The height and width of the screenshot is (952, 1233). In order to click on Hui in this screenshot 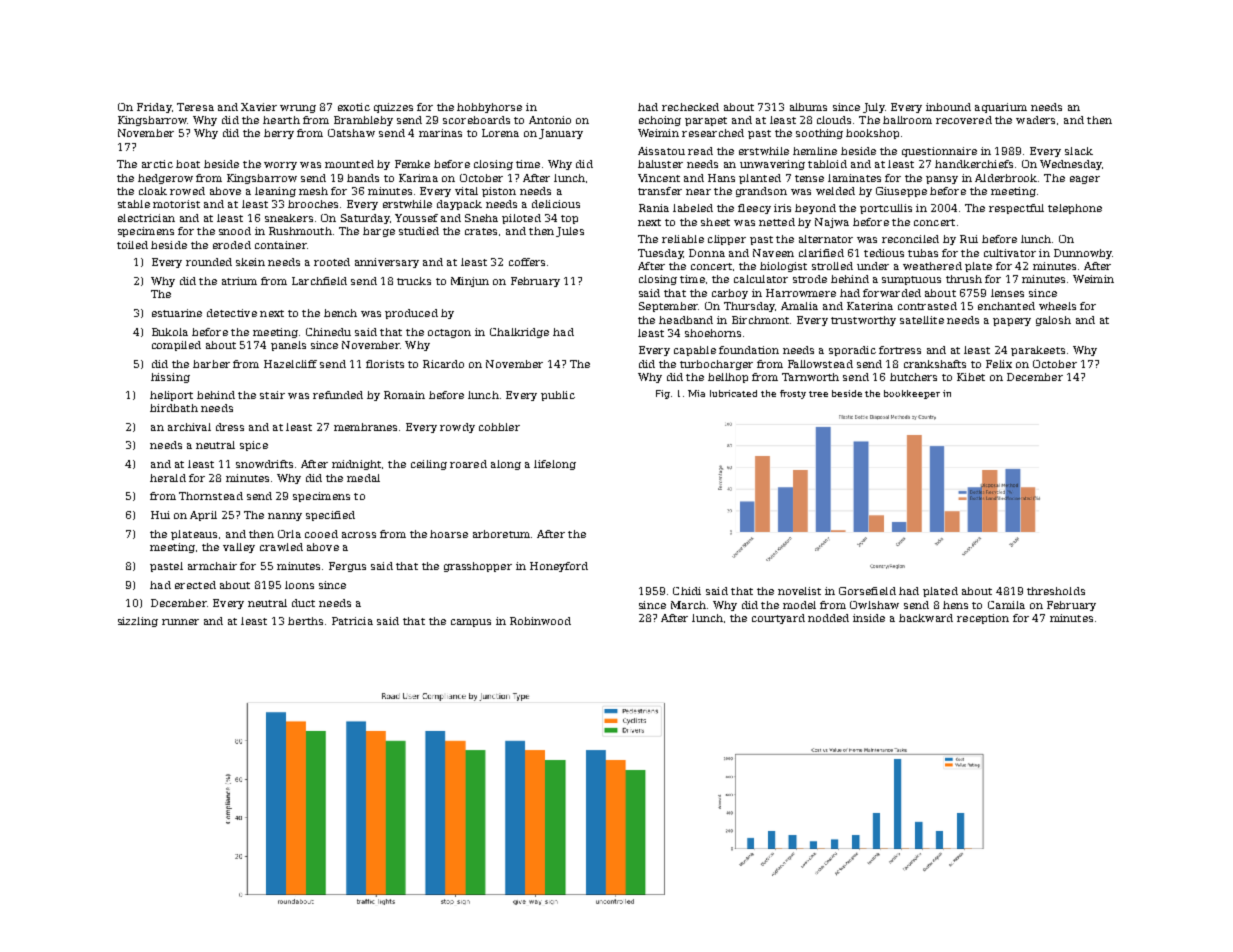, I will do `click(160, 515)`.
